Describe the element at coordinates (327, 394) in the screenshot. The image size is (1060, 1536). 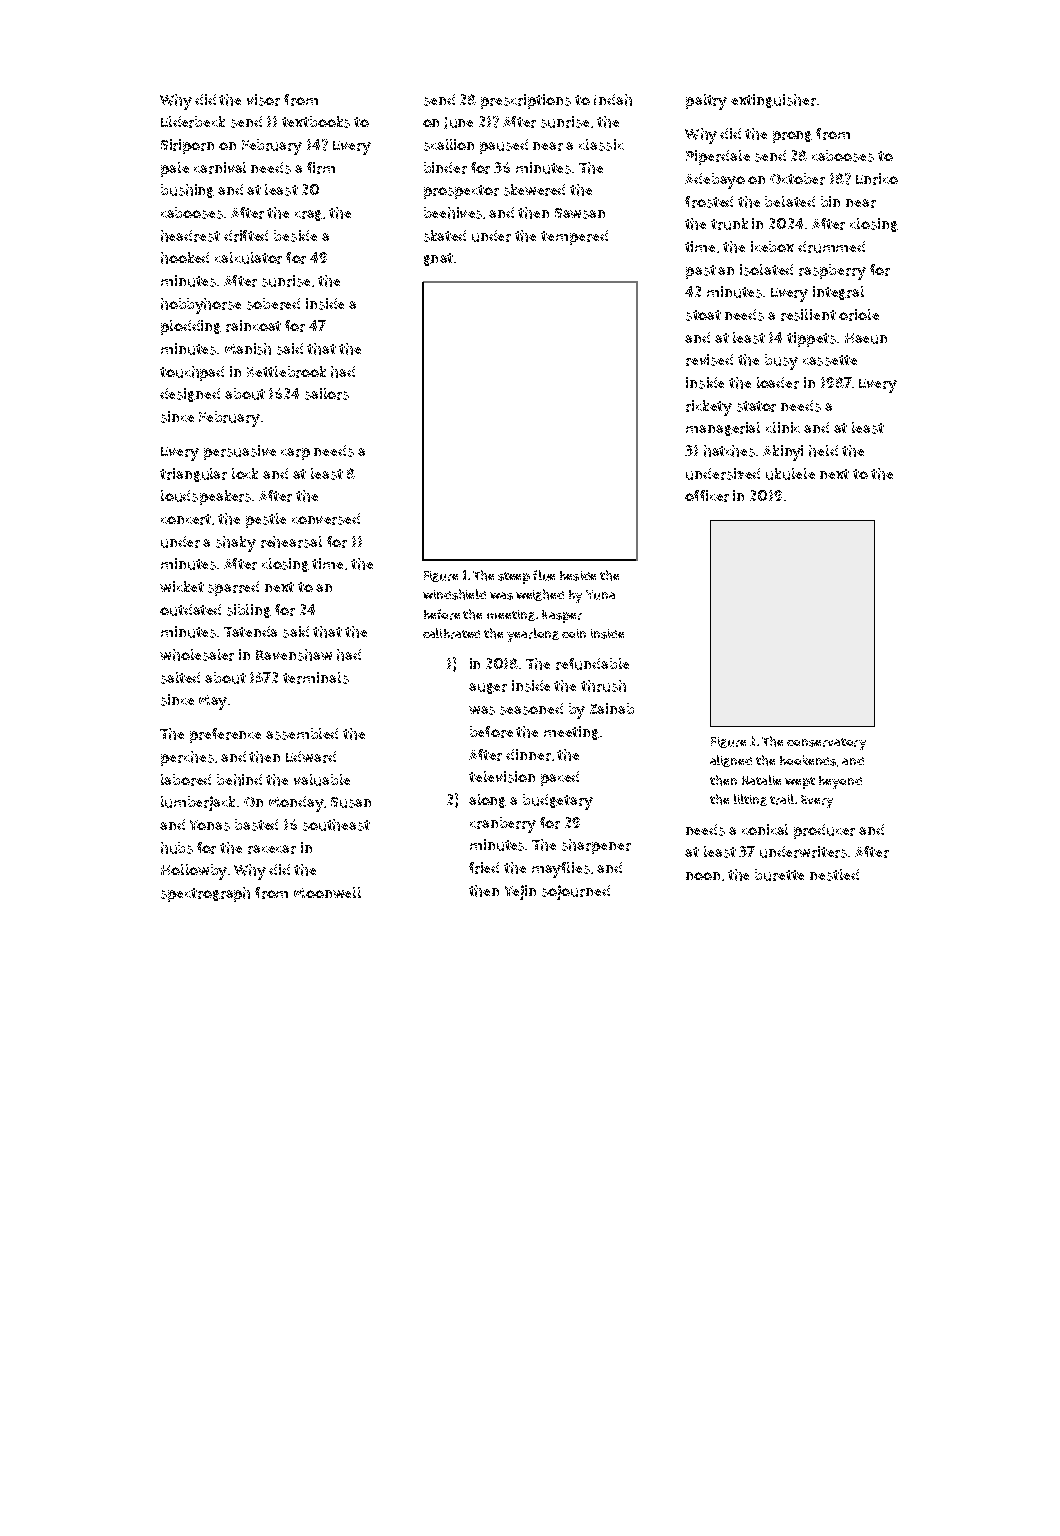
I see `sailors` at that location.
